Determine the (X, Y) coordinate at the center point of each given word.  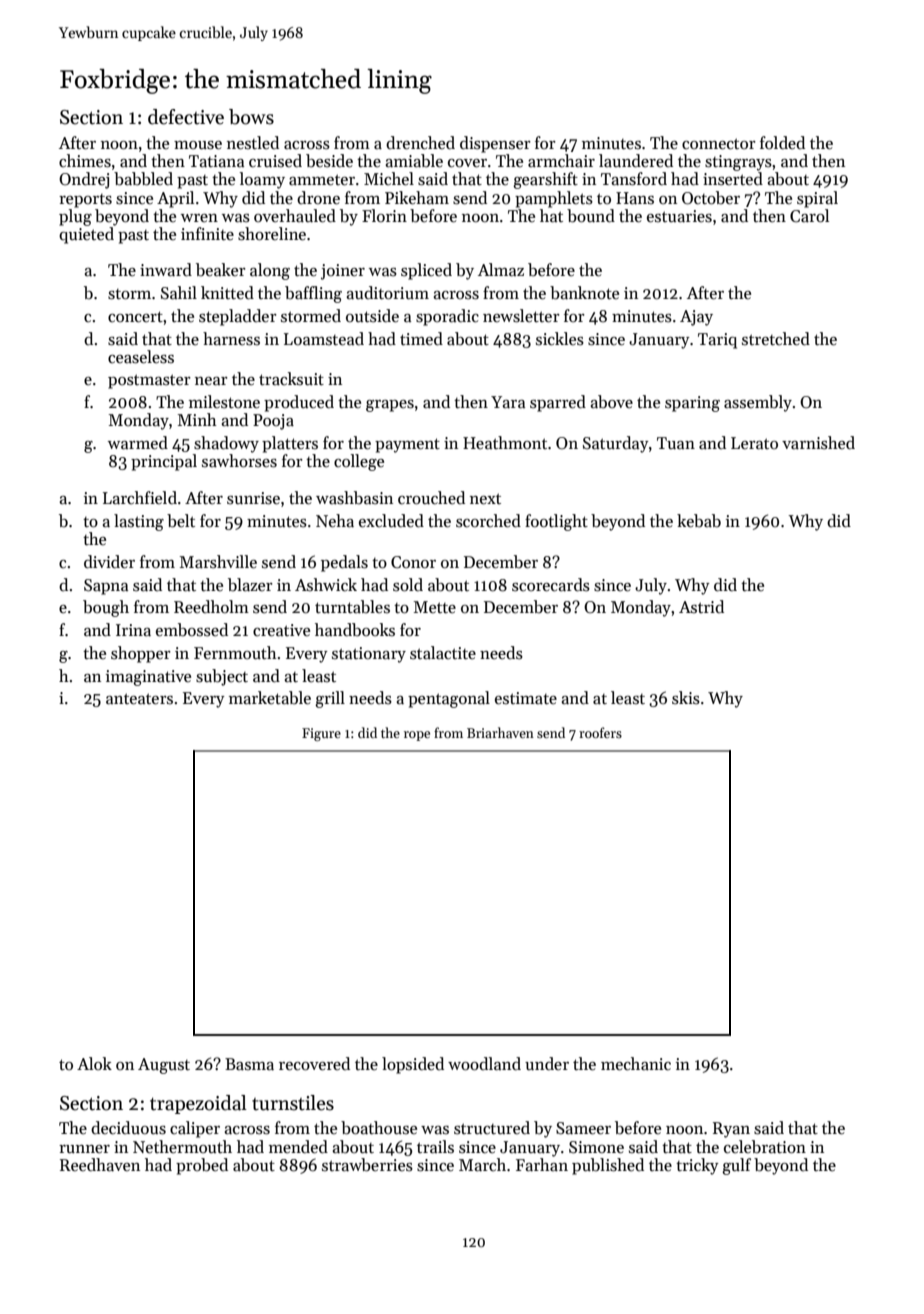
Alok (94, 1063)
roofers (600, 732)
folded (782, 143)
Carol (809, 216)
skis (686, 698)
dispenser (495, 144)
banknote (584, 293)
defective (186, 117)
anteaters (139, 699)
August (164, 1066)
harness (231, 339)
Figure (321, 734)
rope (417, 736)
